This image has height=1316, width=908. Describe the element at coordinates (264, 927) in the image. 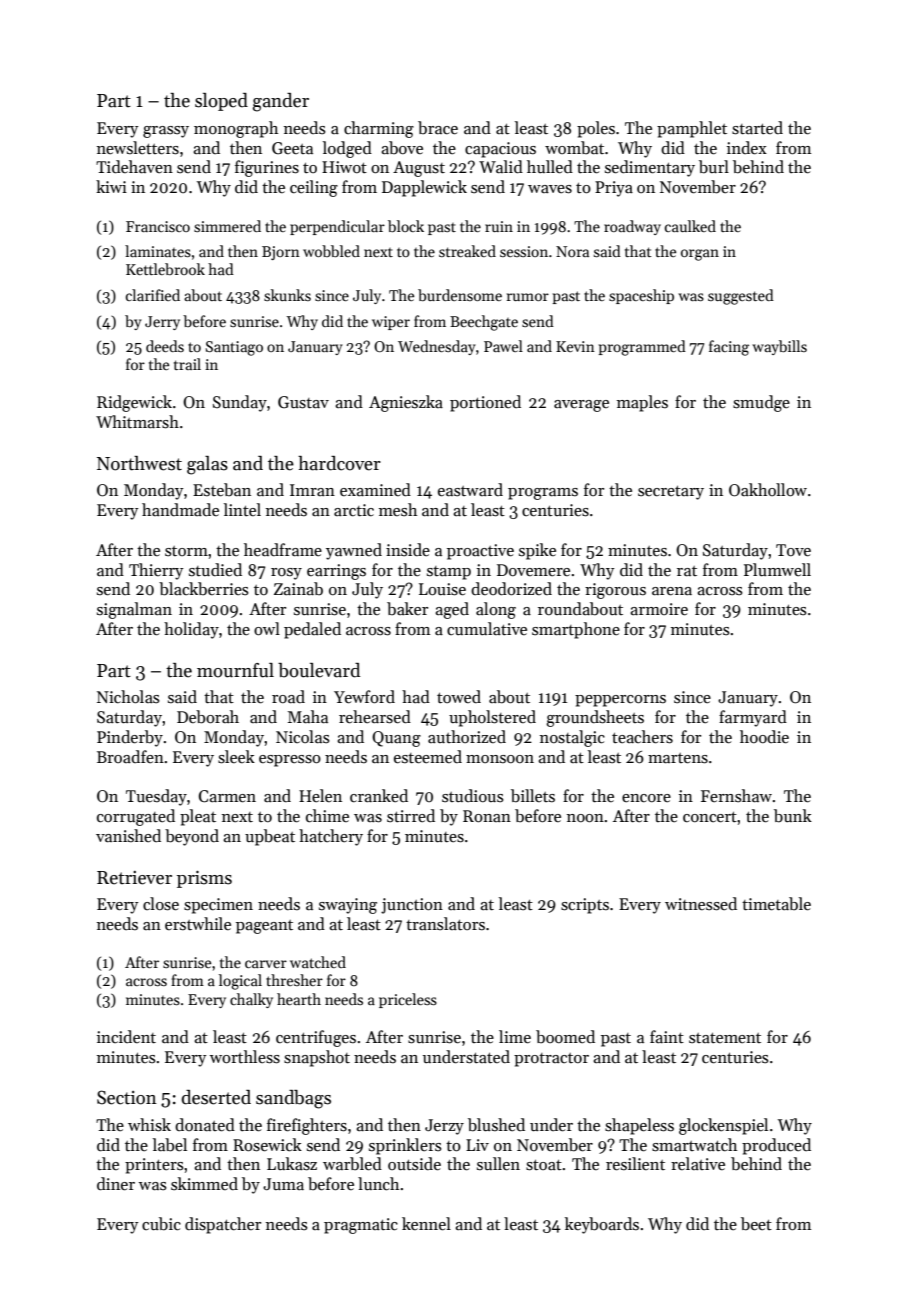

I see `pageant` at that location.
